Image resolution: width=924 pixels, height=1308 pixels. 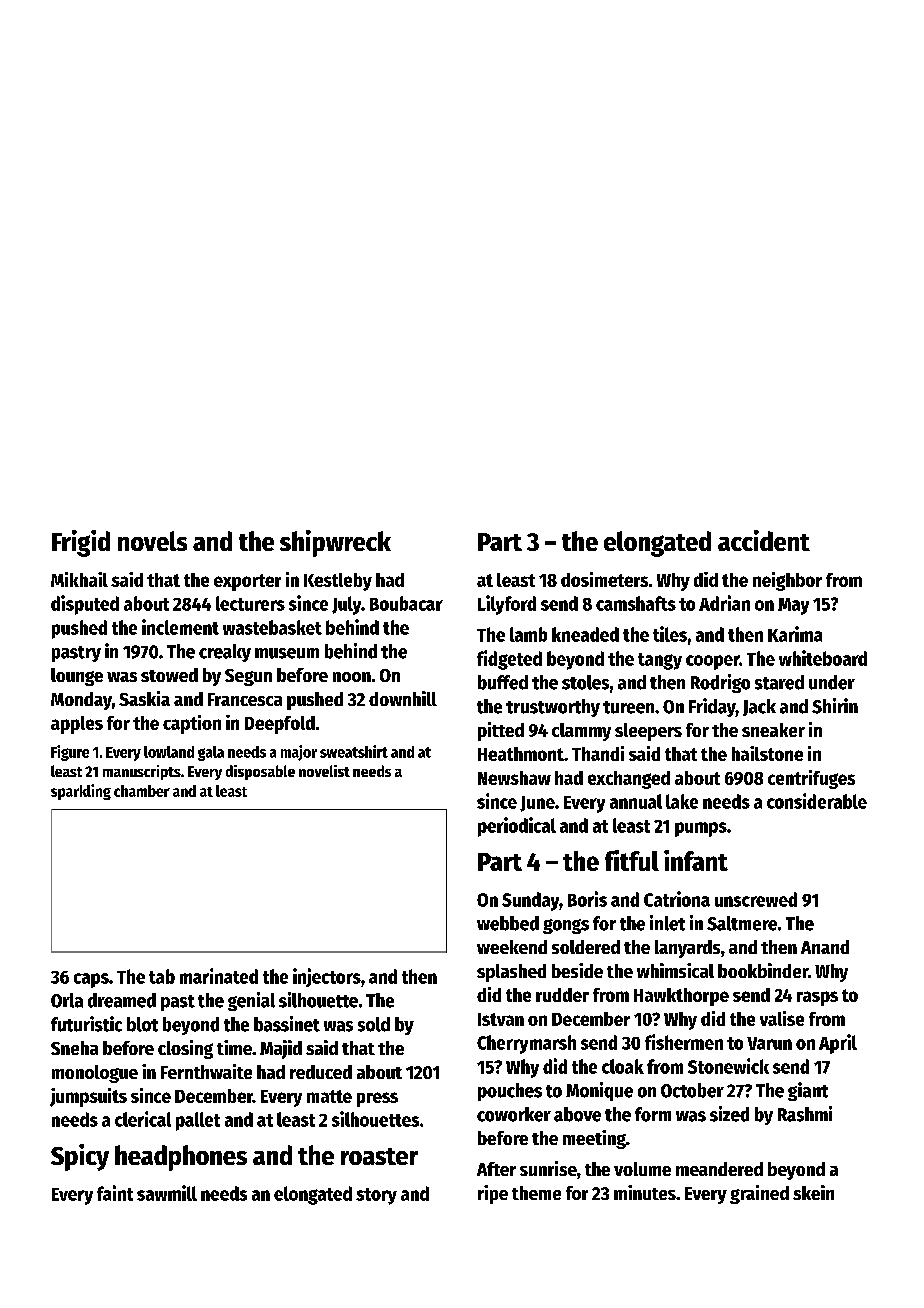 What do you see at coordinates (507, 605) in the document?
I see `Lilyford` at bounding box center [507, 605].
